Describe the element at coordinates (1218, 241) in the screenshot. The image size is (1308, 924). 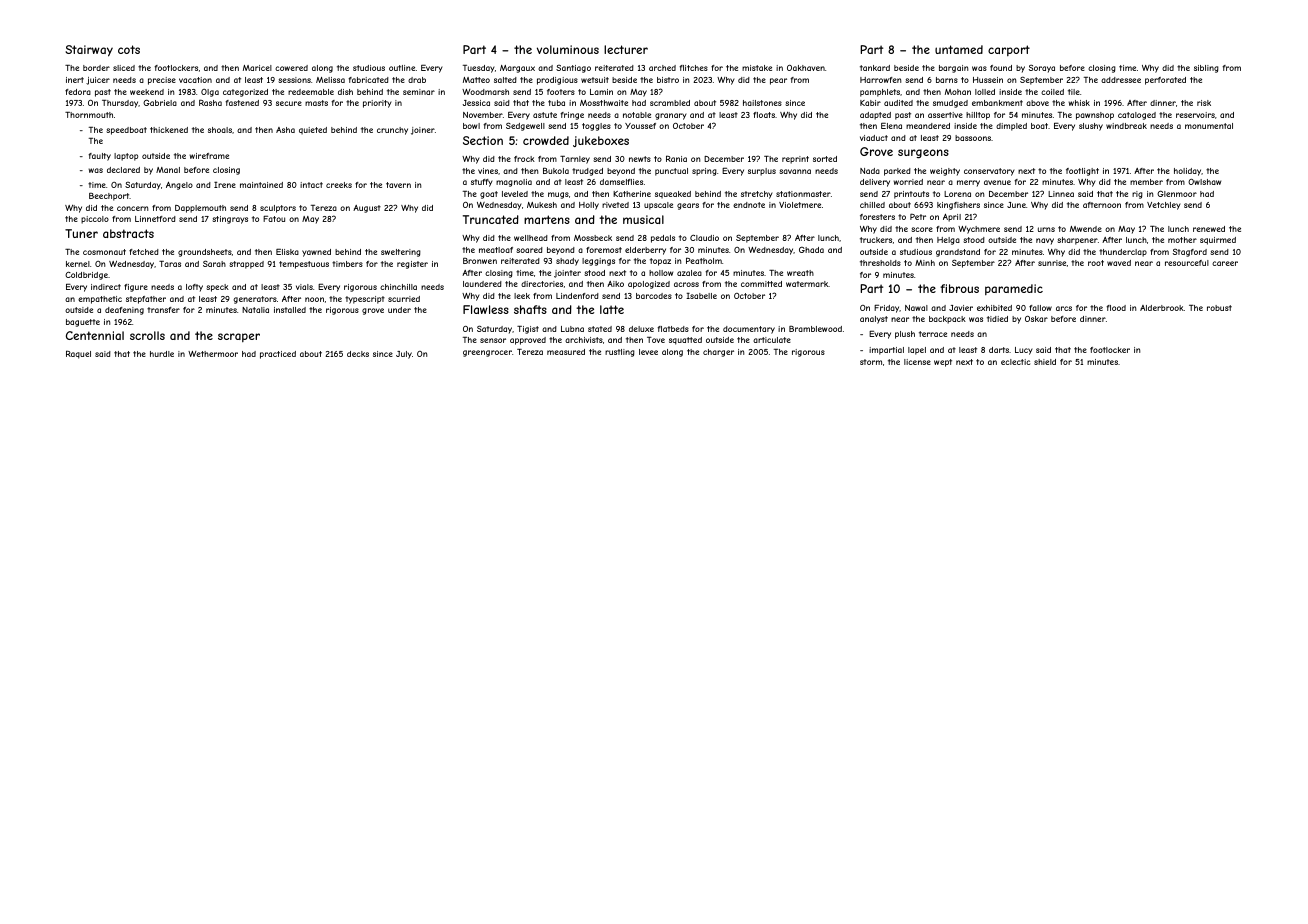
I see `squirmed` at that location.
